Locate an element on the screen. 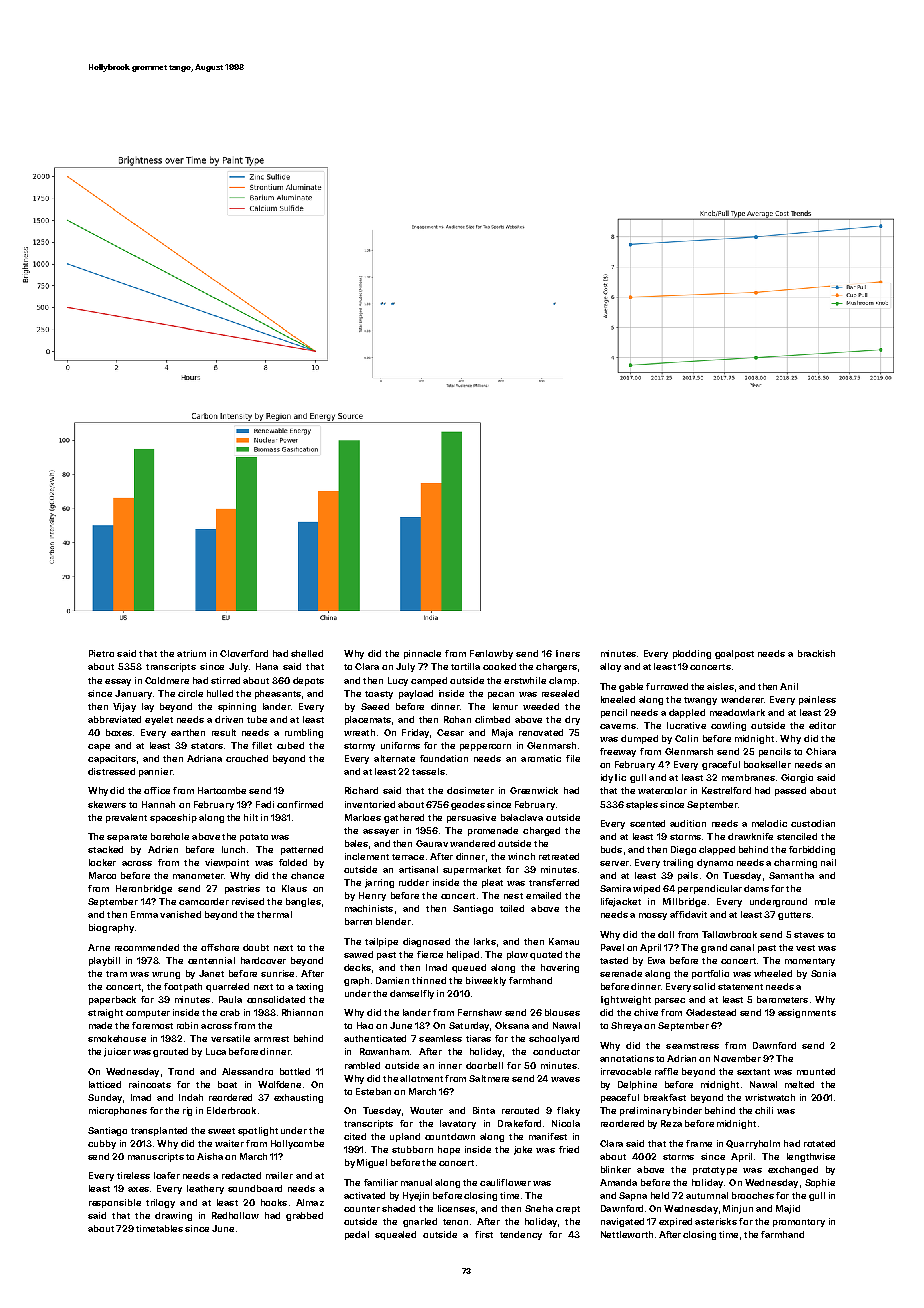 This screenshot has width=924, height=1308. cauliflower is located at coordinates (505, 1182).
